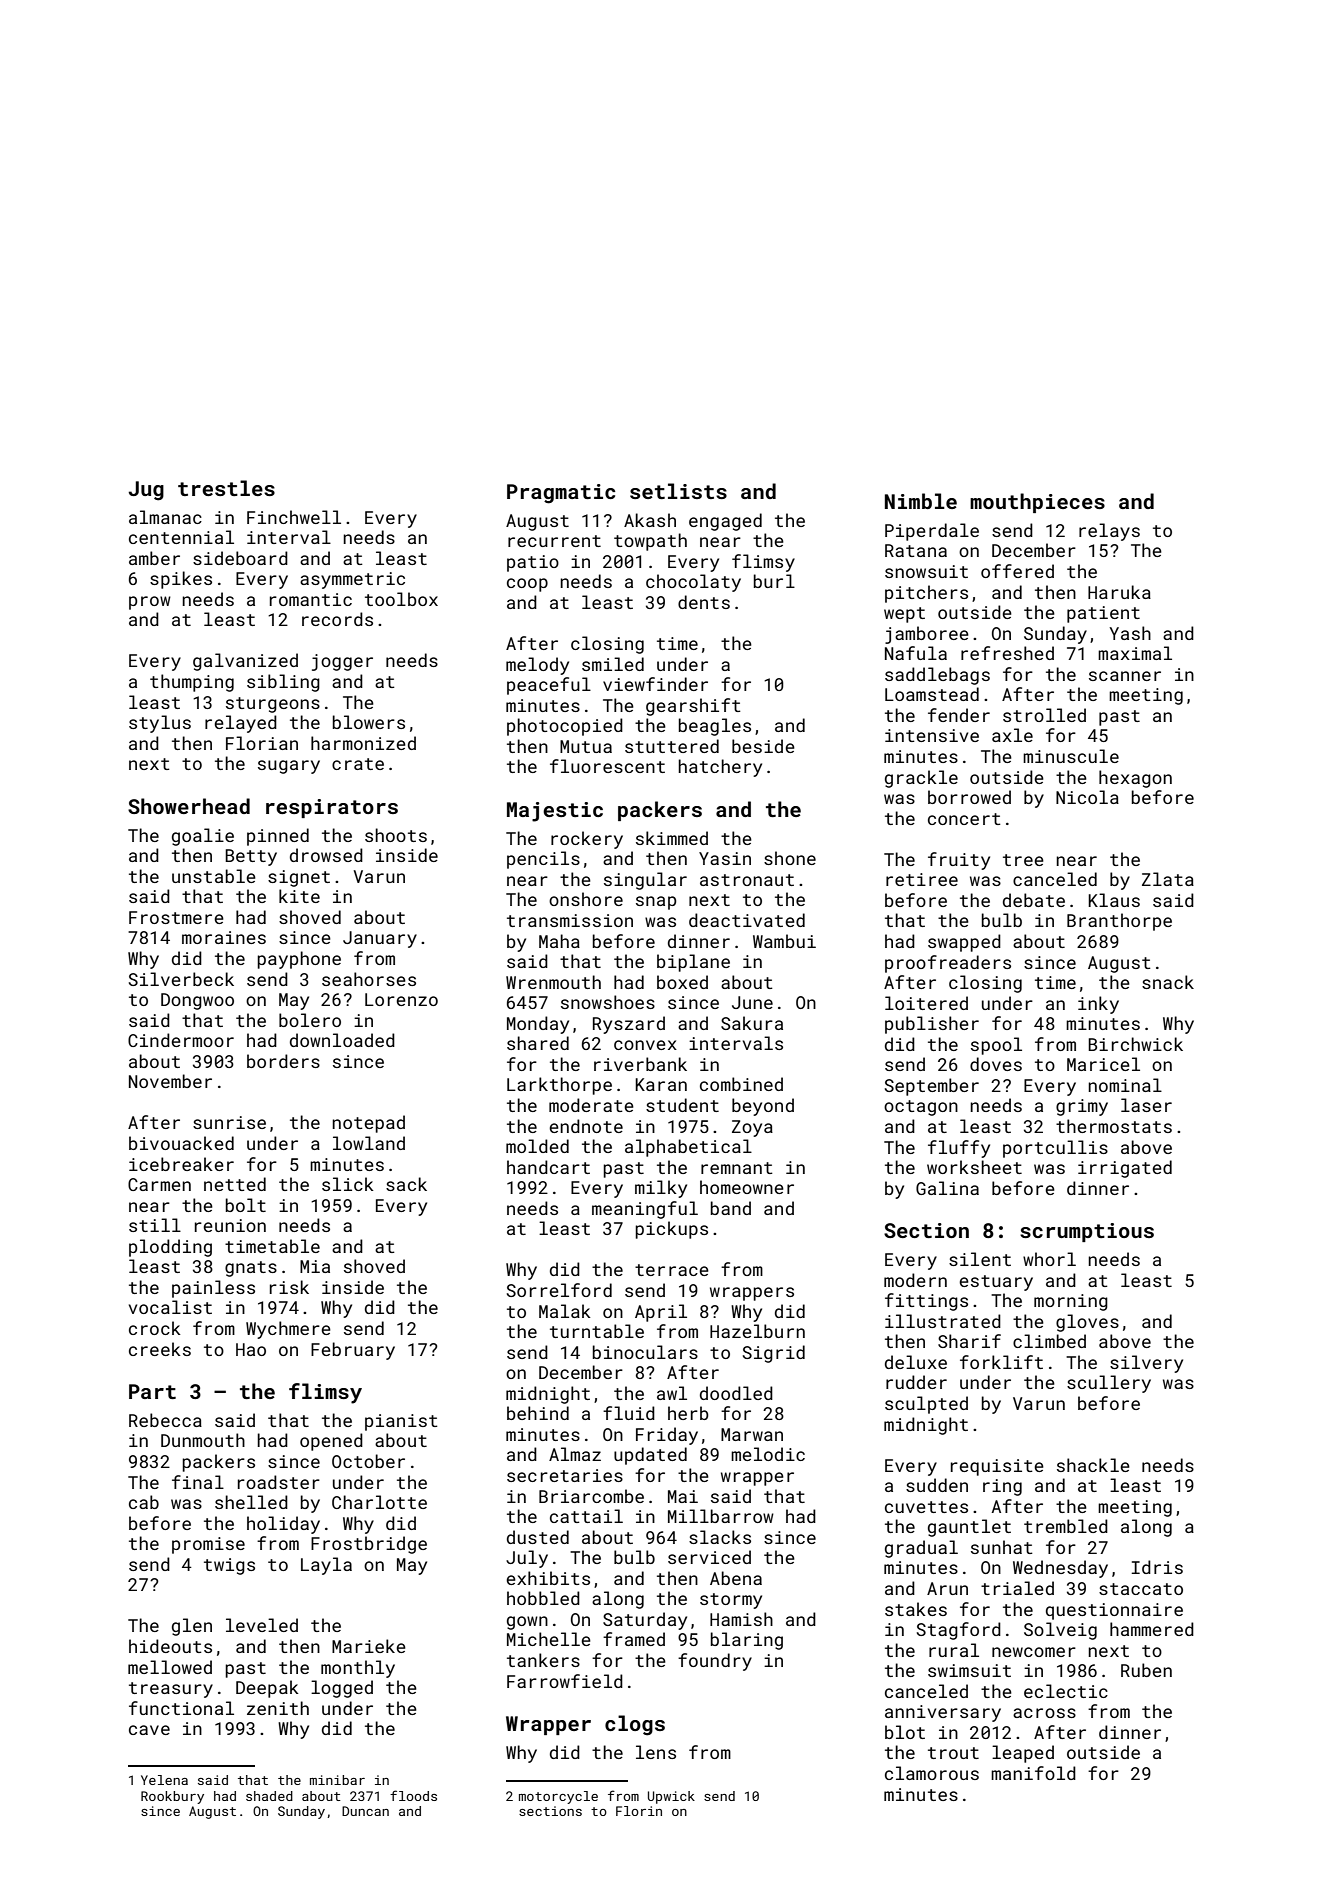 Image resolution: width=1330 pixels, height=1881 pixels. What do you see at coordinates (650, 520) in the image?
I see `Akash` at bounding box center [650, 520].
